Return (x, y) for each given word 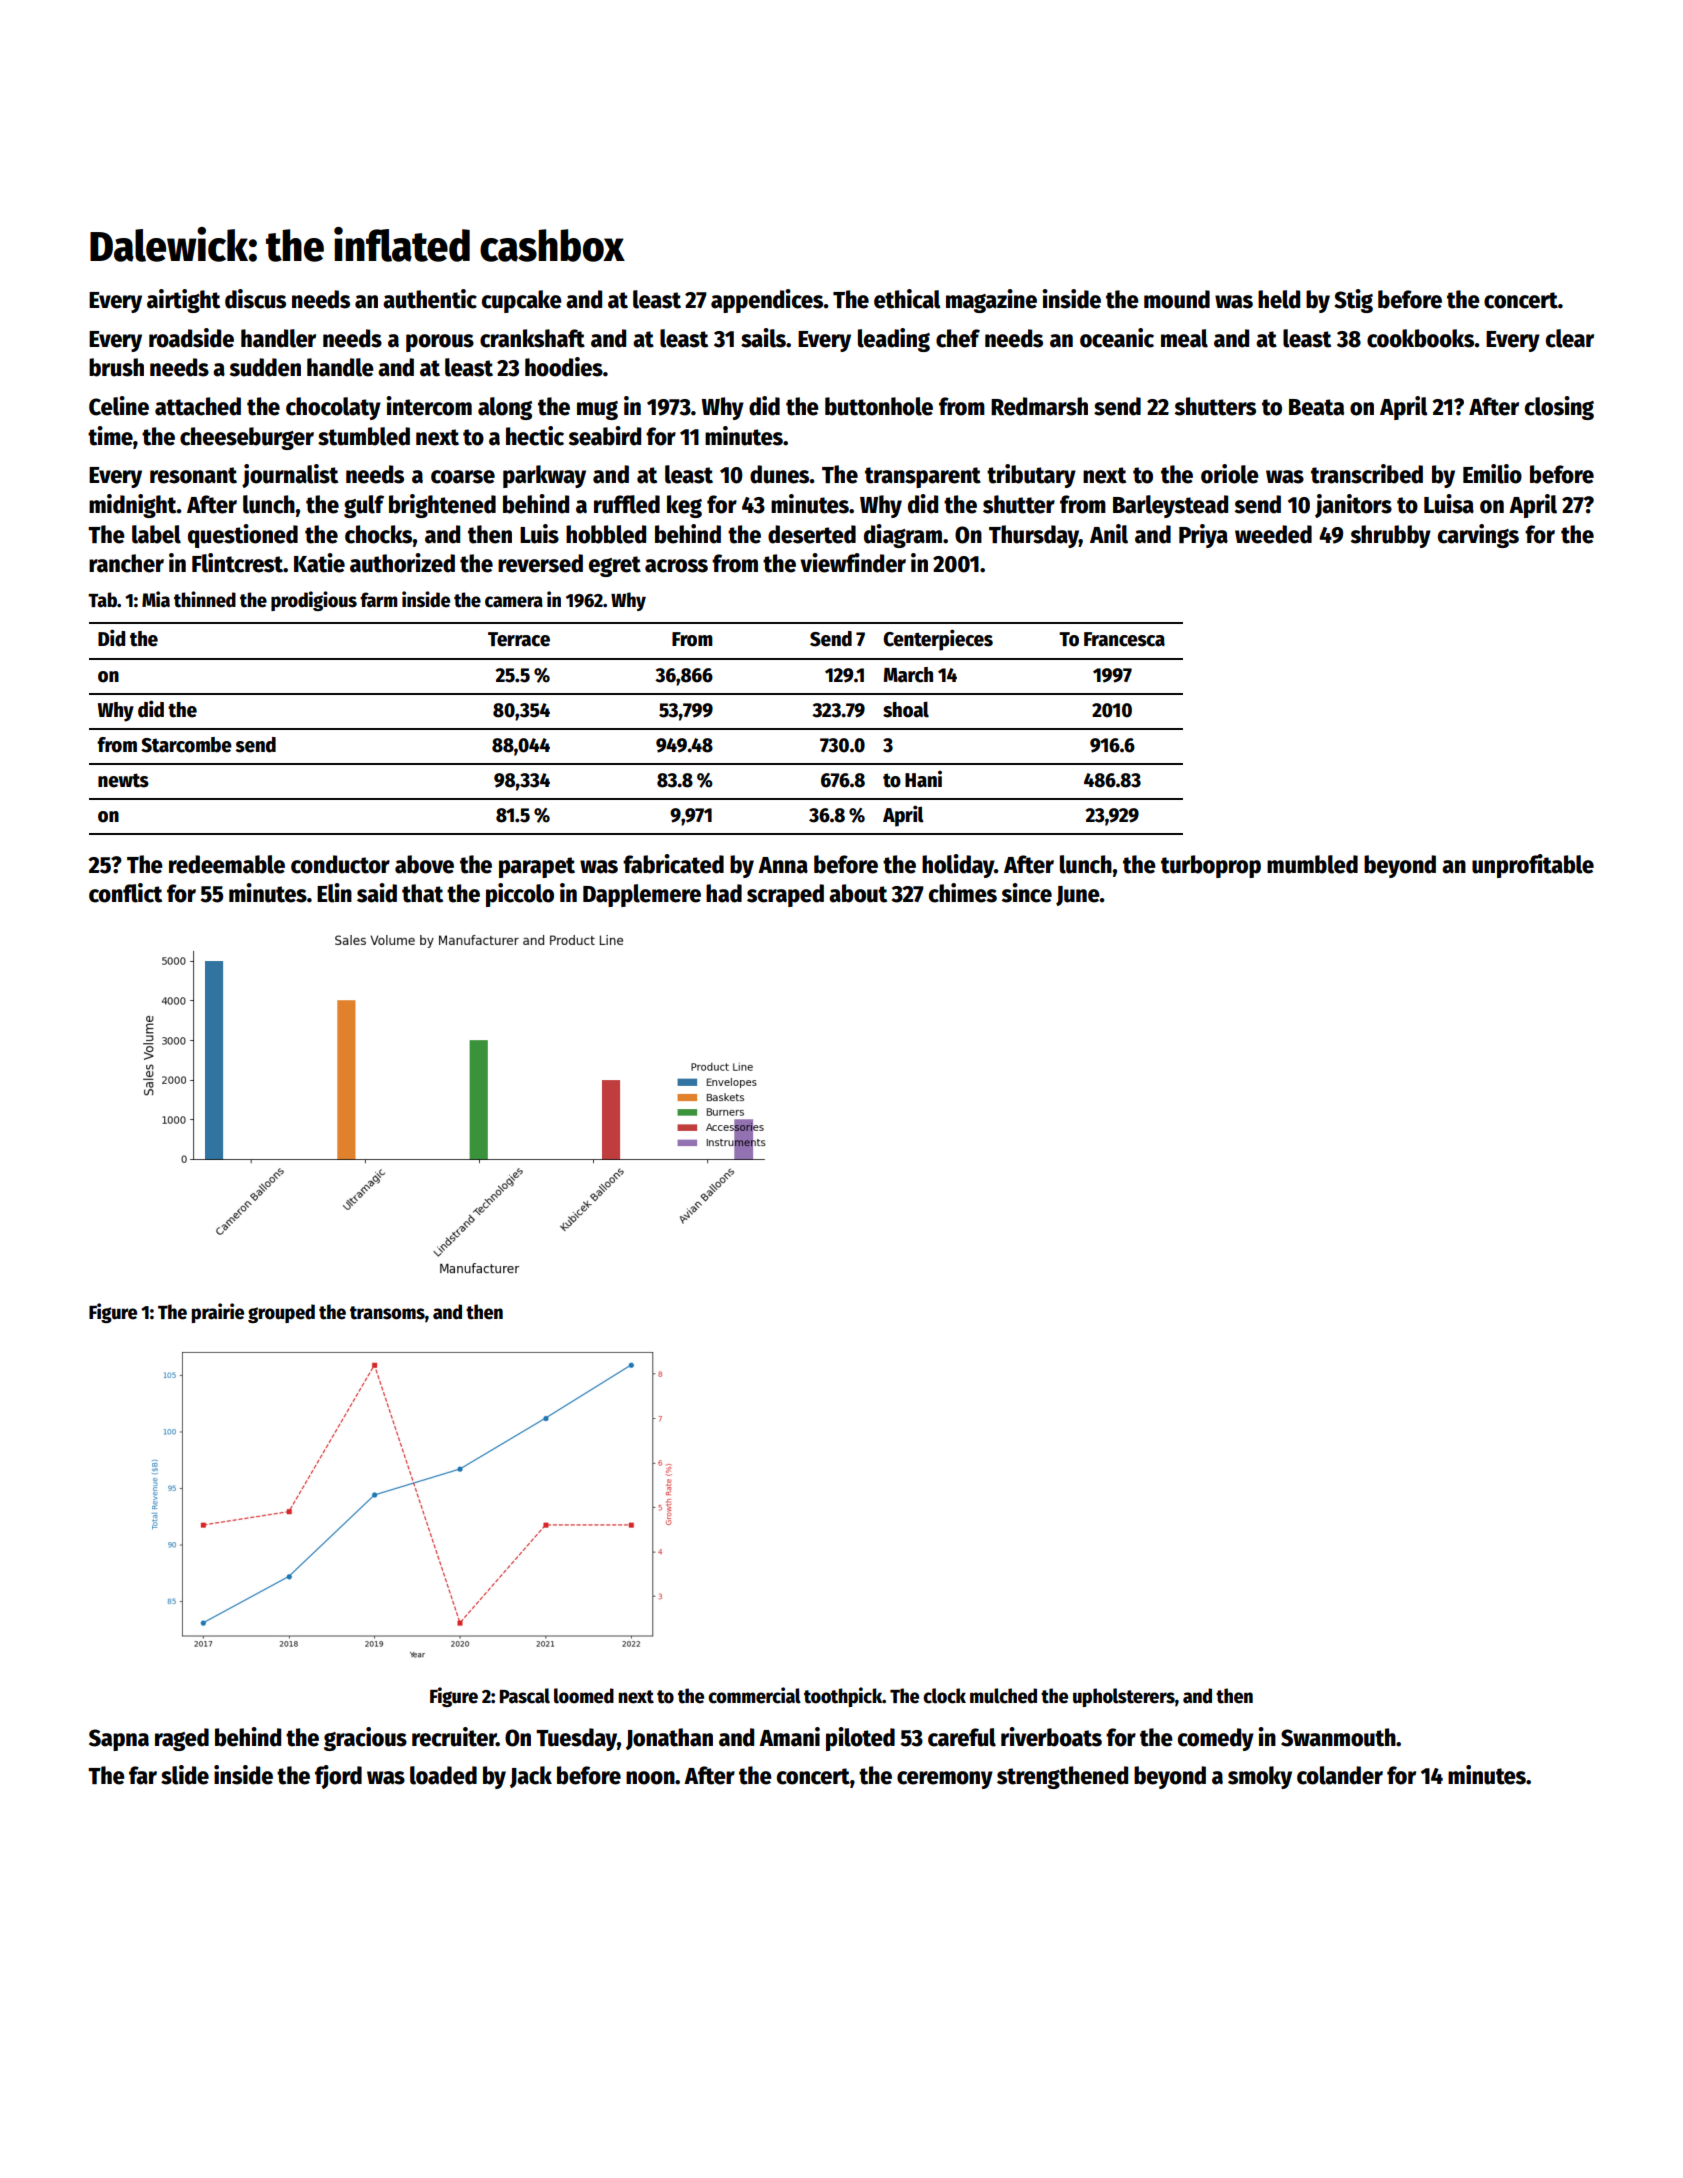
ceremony (945, 1780)
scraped (785, 895)
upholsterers (1124, 1697)
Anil (1109, 534)
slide (185, 1775)
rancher (126, 563)
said (377, 893)
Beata (1316, 407)
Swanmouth (1338, 1737)
